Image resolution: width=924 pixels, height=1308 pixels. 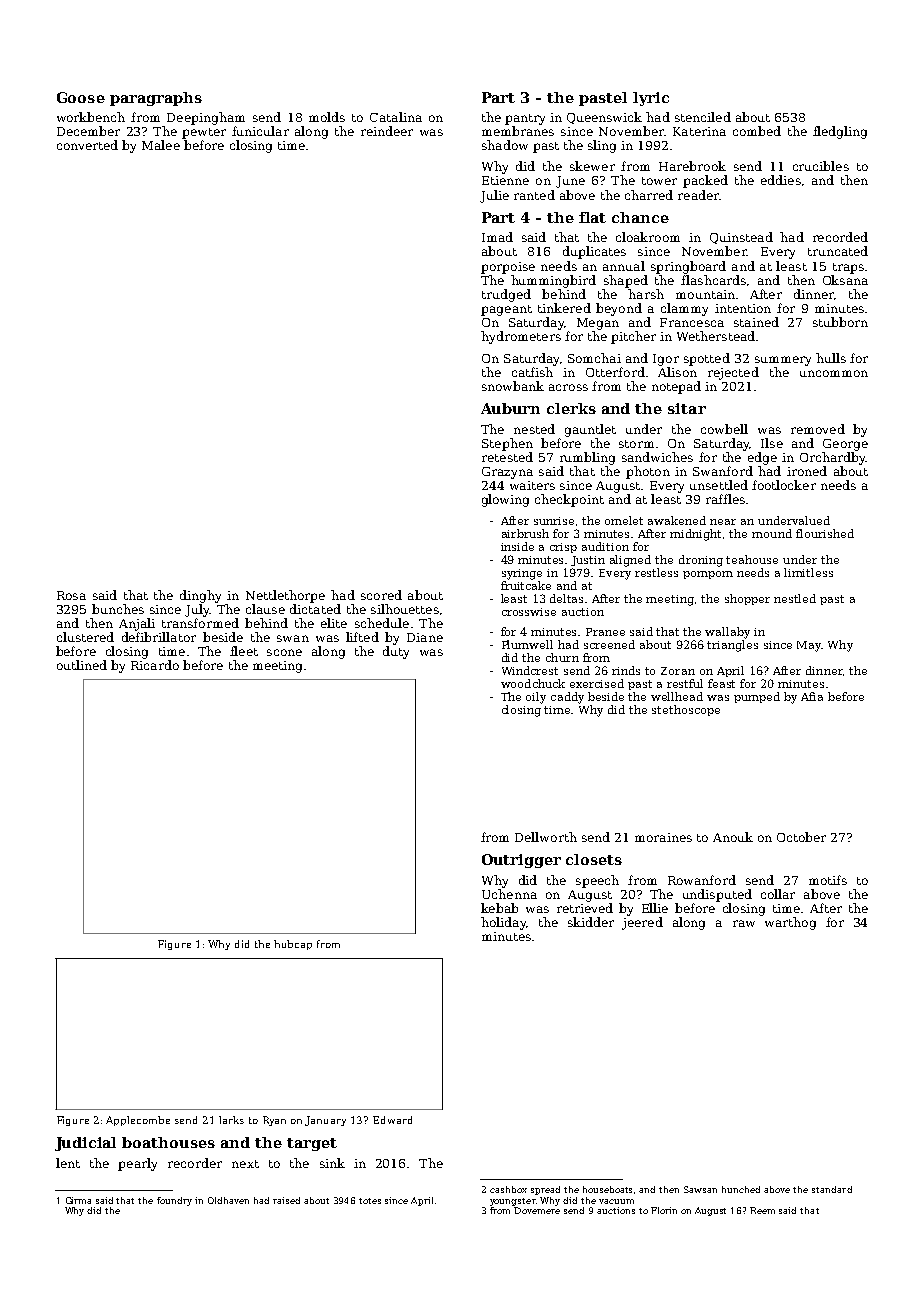 What do you see at coordinates (825, 533) in the screenshot?
I see `flourished` at bounding box center [825, 533].
